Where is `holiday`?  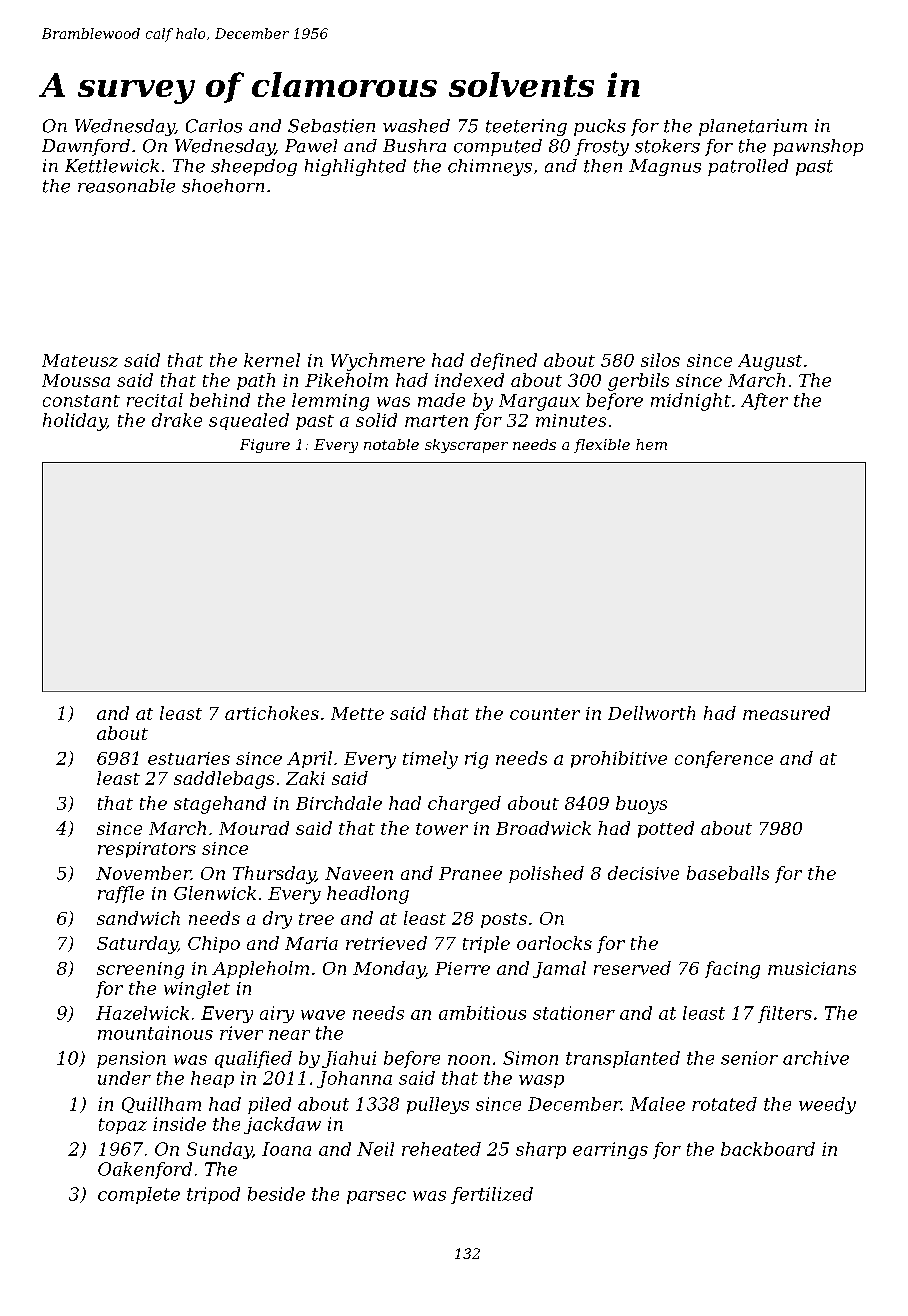 holiday is located at coordinates (75, 422).
